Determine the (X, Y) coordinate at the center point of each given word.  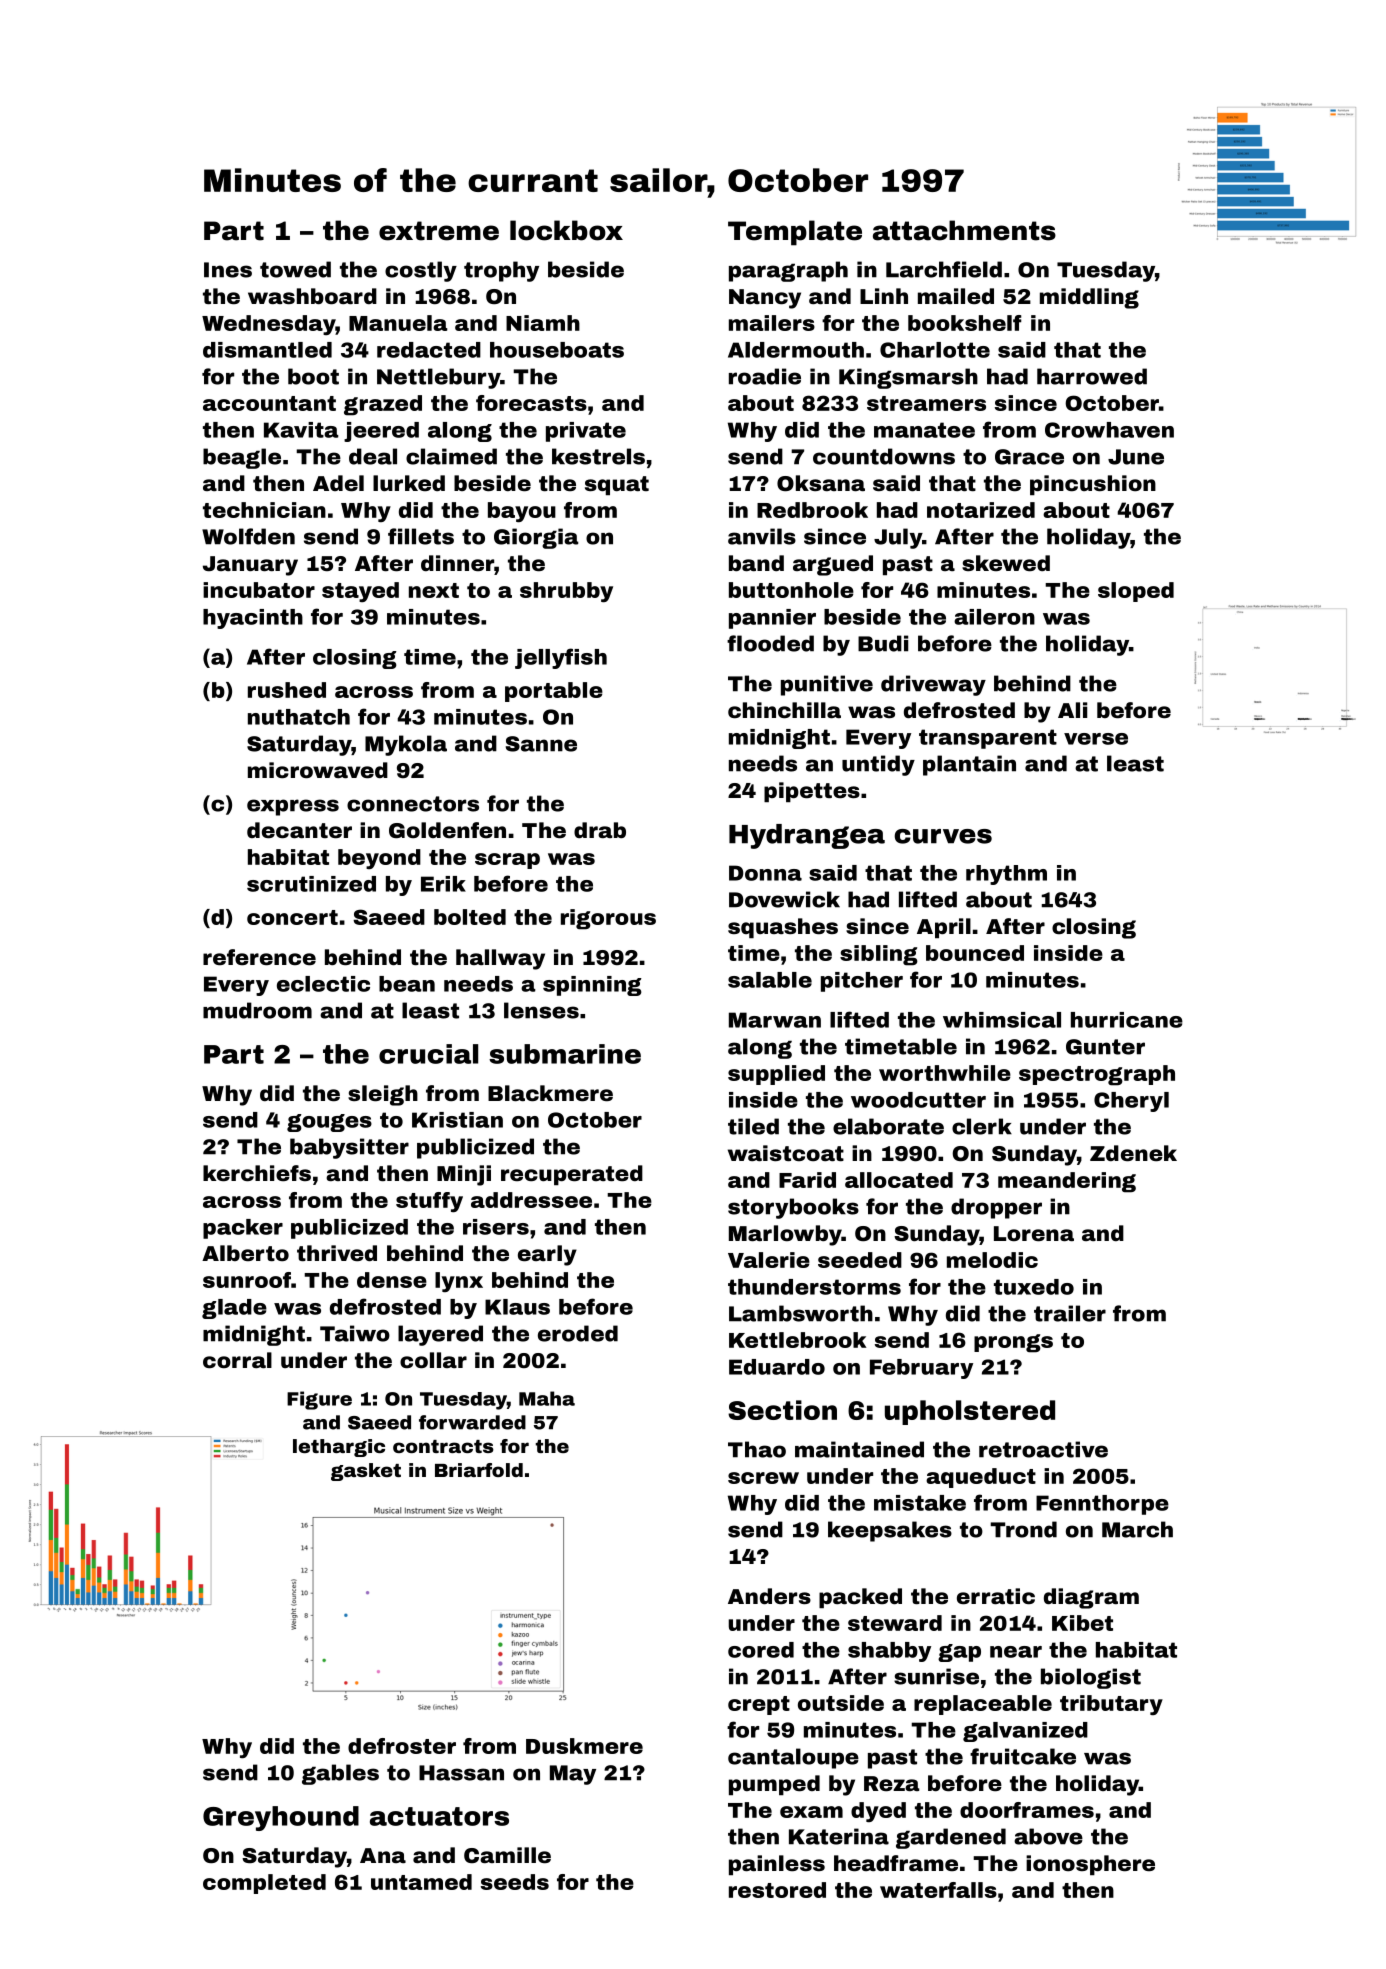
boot (313, 376)
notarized (981, 510)
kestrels (598, 456)
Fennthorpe (1102, 1505)
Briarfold (479, 1470)
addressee (531, 1200)
